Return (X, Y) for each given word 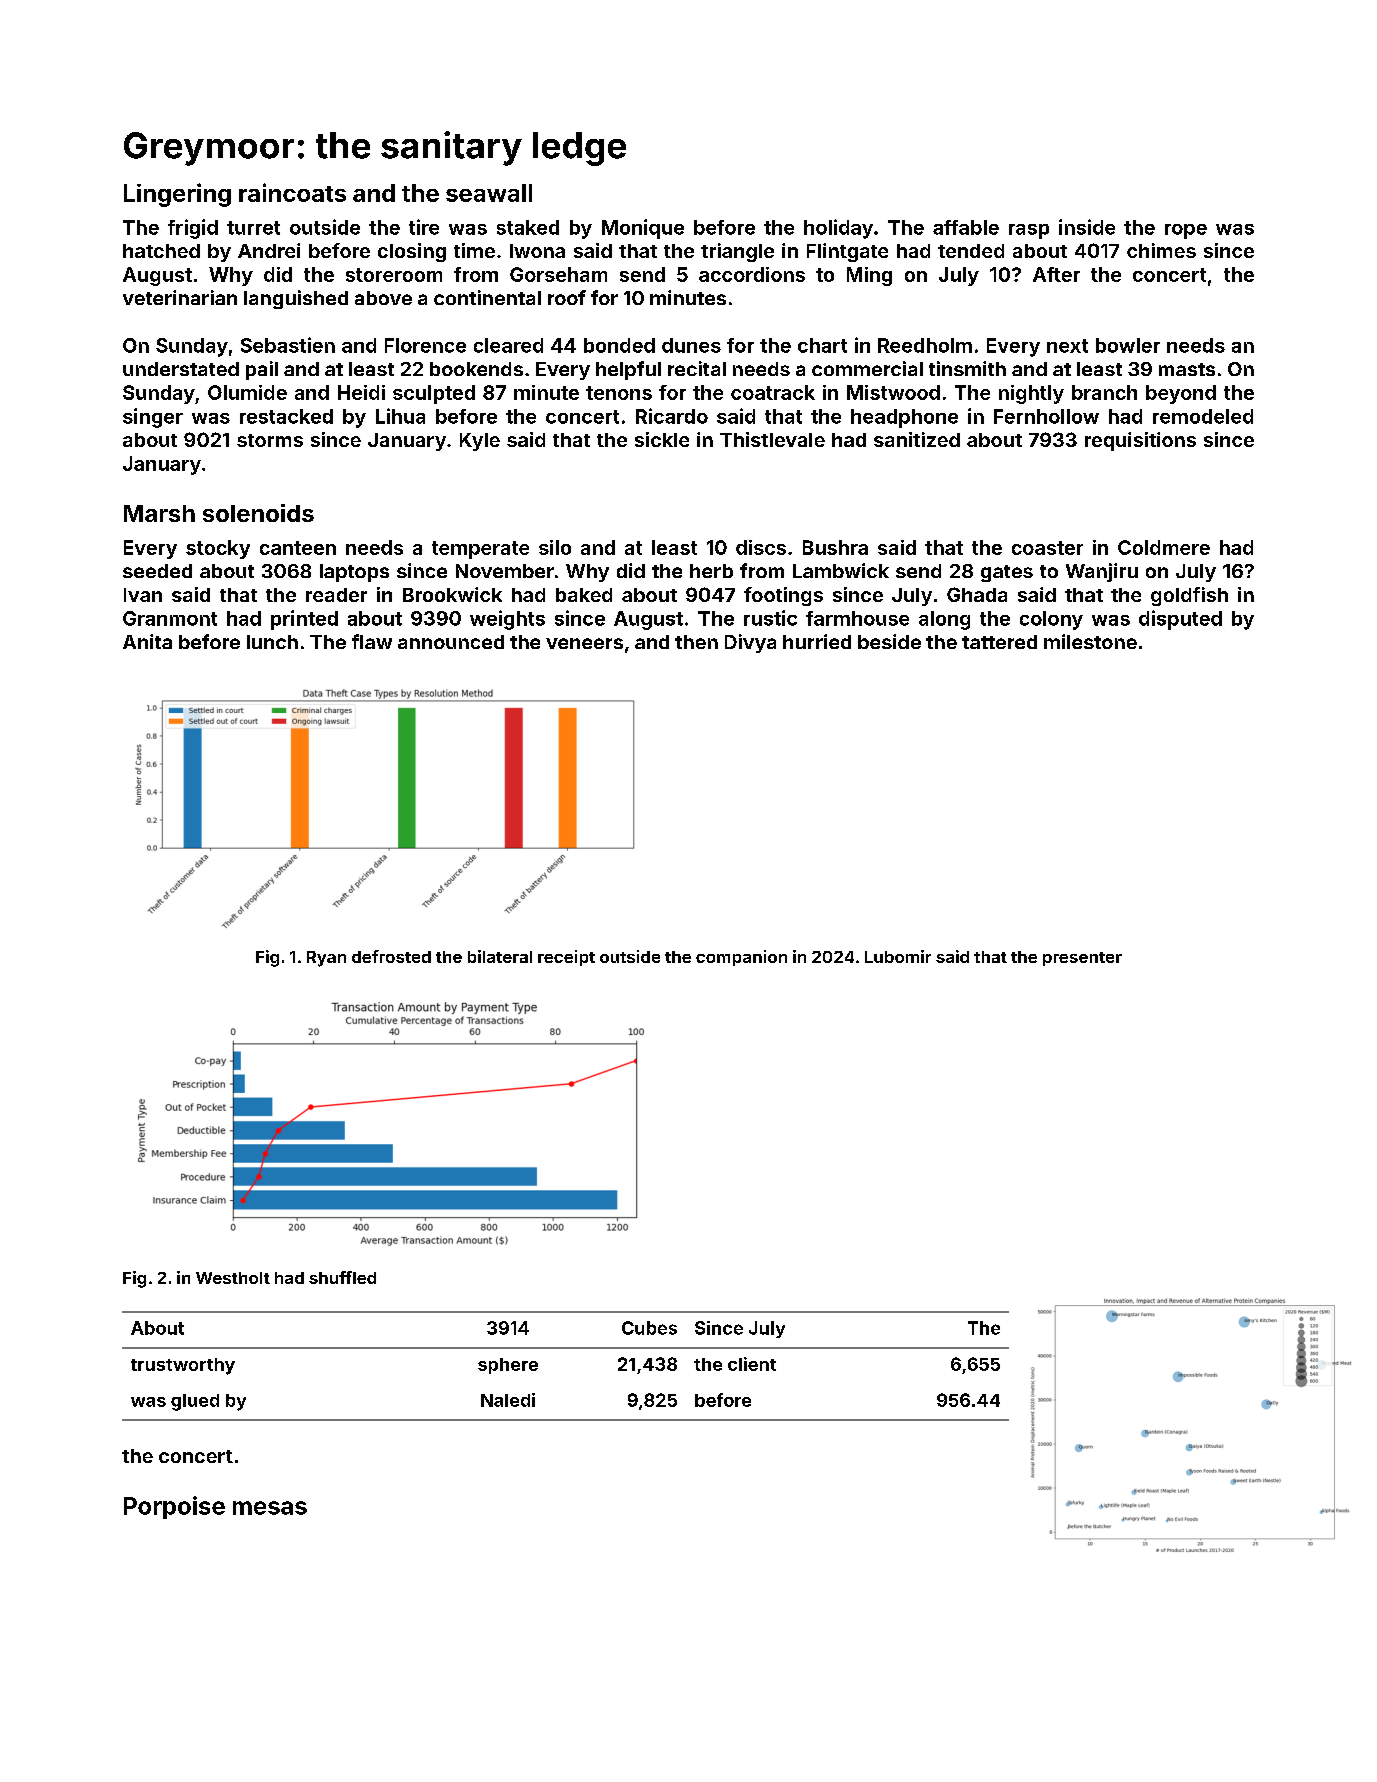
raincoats (292, 192)
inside (1087, 227)
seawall (489, 193)
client (752, 1364)
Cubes (649, 1328)
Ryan (326, 959)
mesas (270, 1508)
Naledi (508, 1400)
